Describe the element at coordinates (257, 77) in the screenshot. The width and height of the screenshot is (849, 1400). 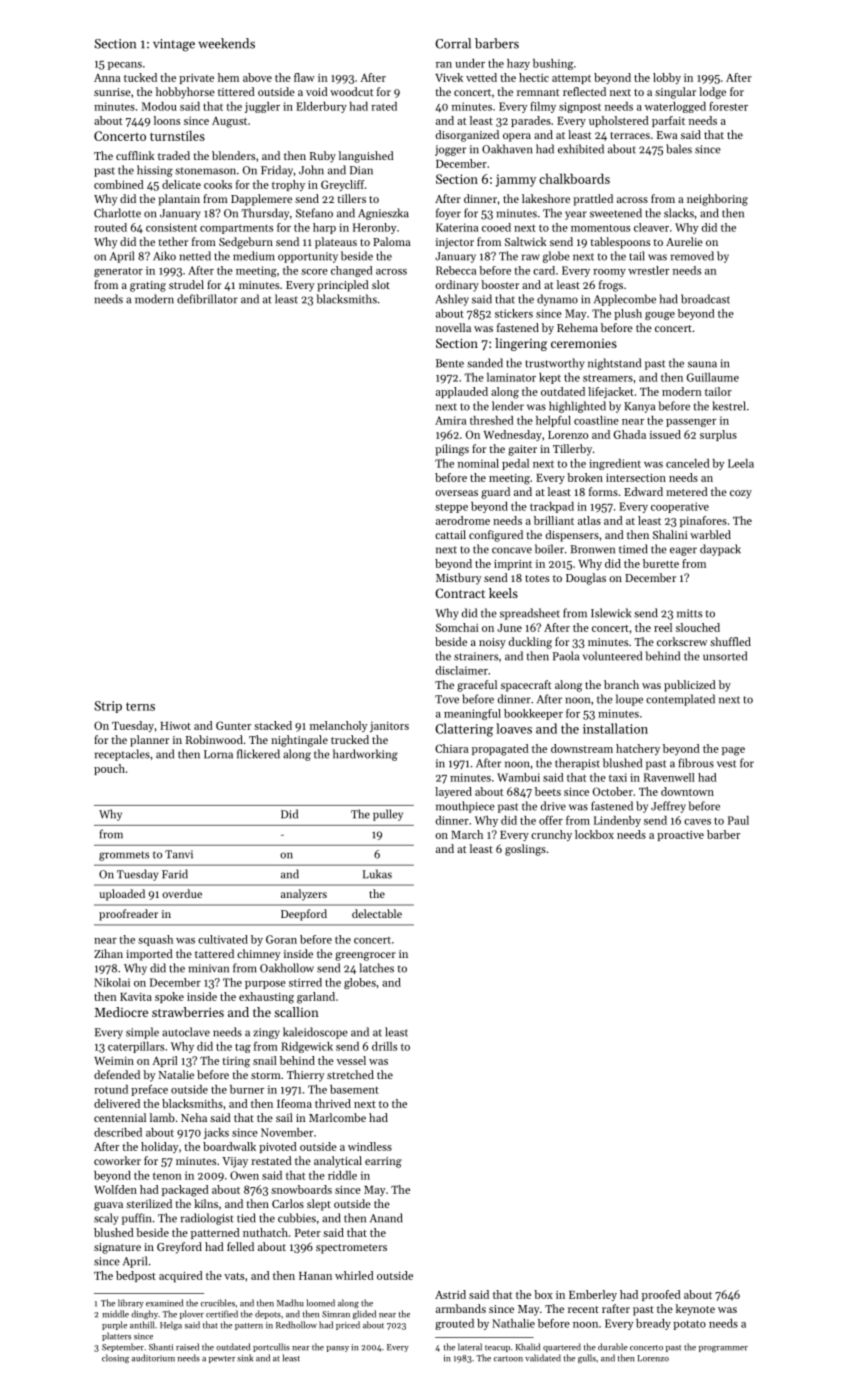
I see `above` at that location.
